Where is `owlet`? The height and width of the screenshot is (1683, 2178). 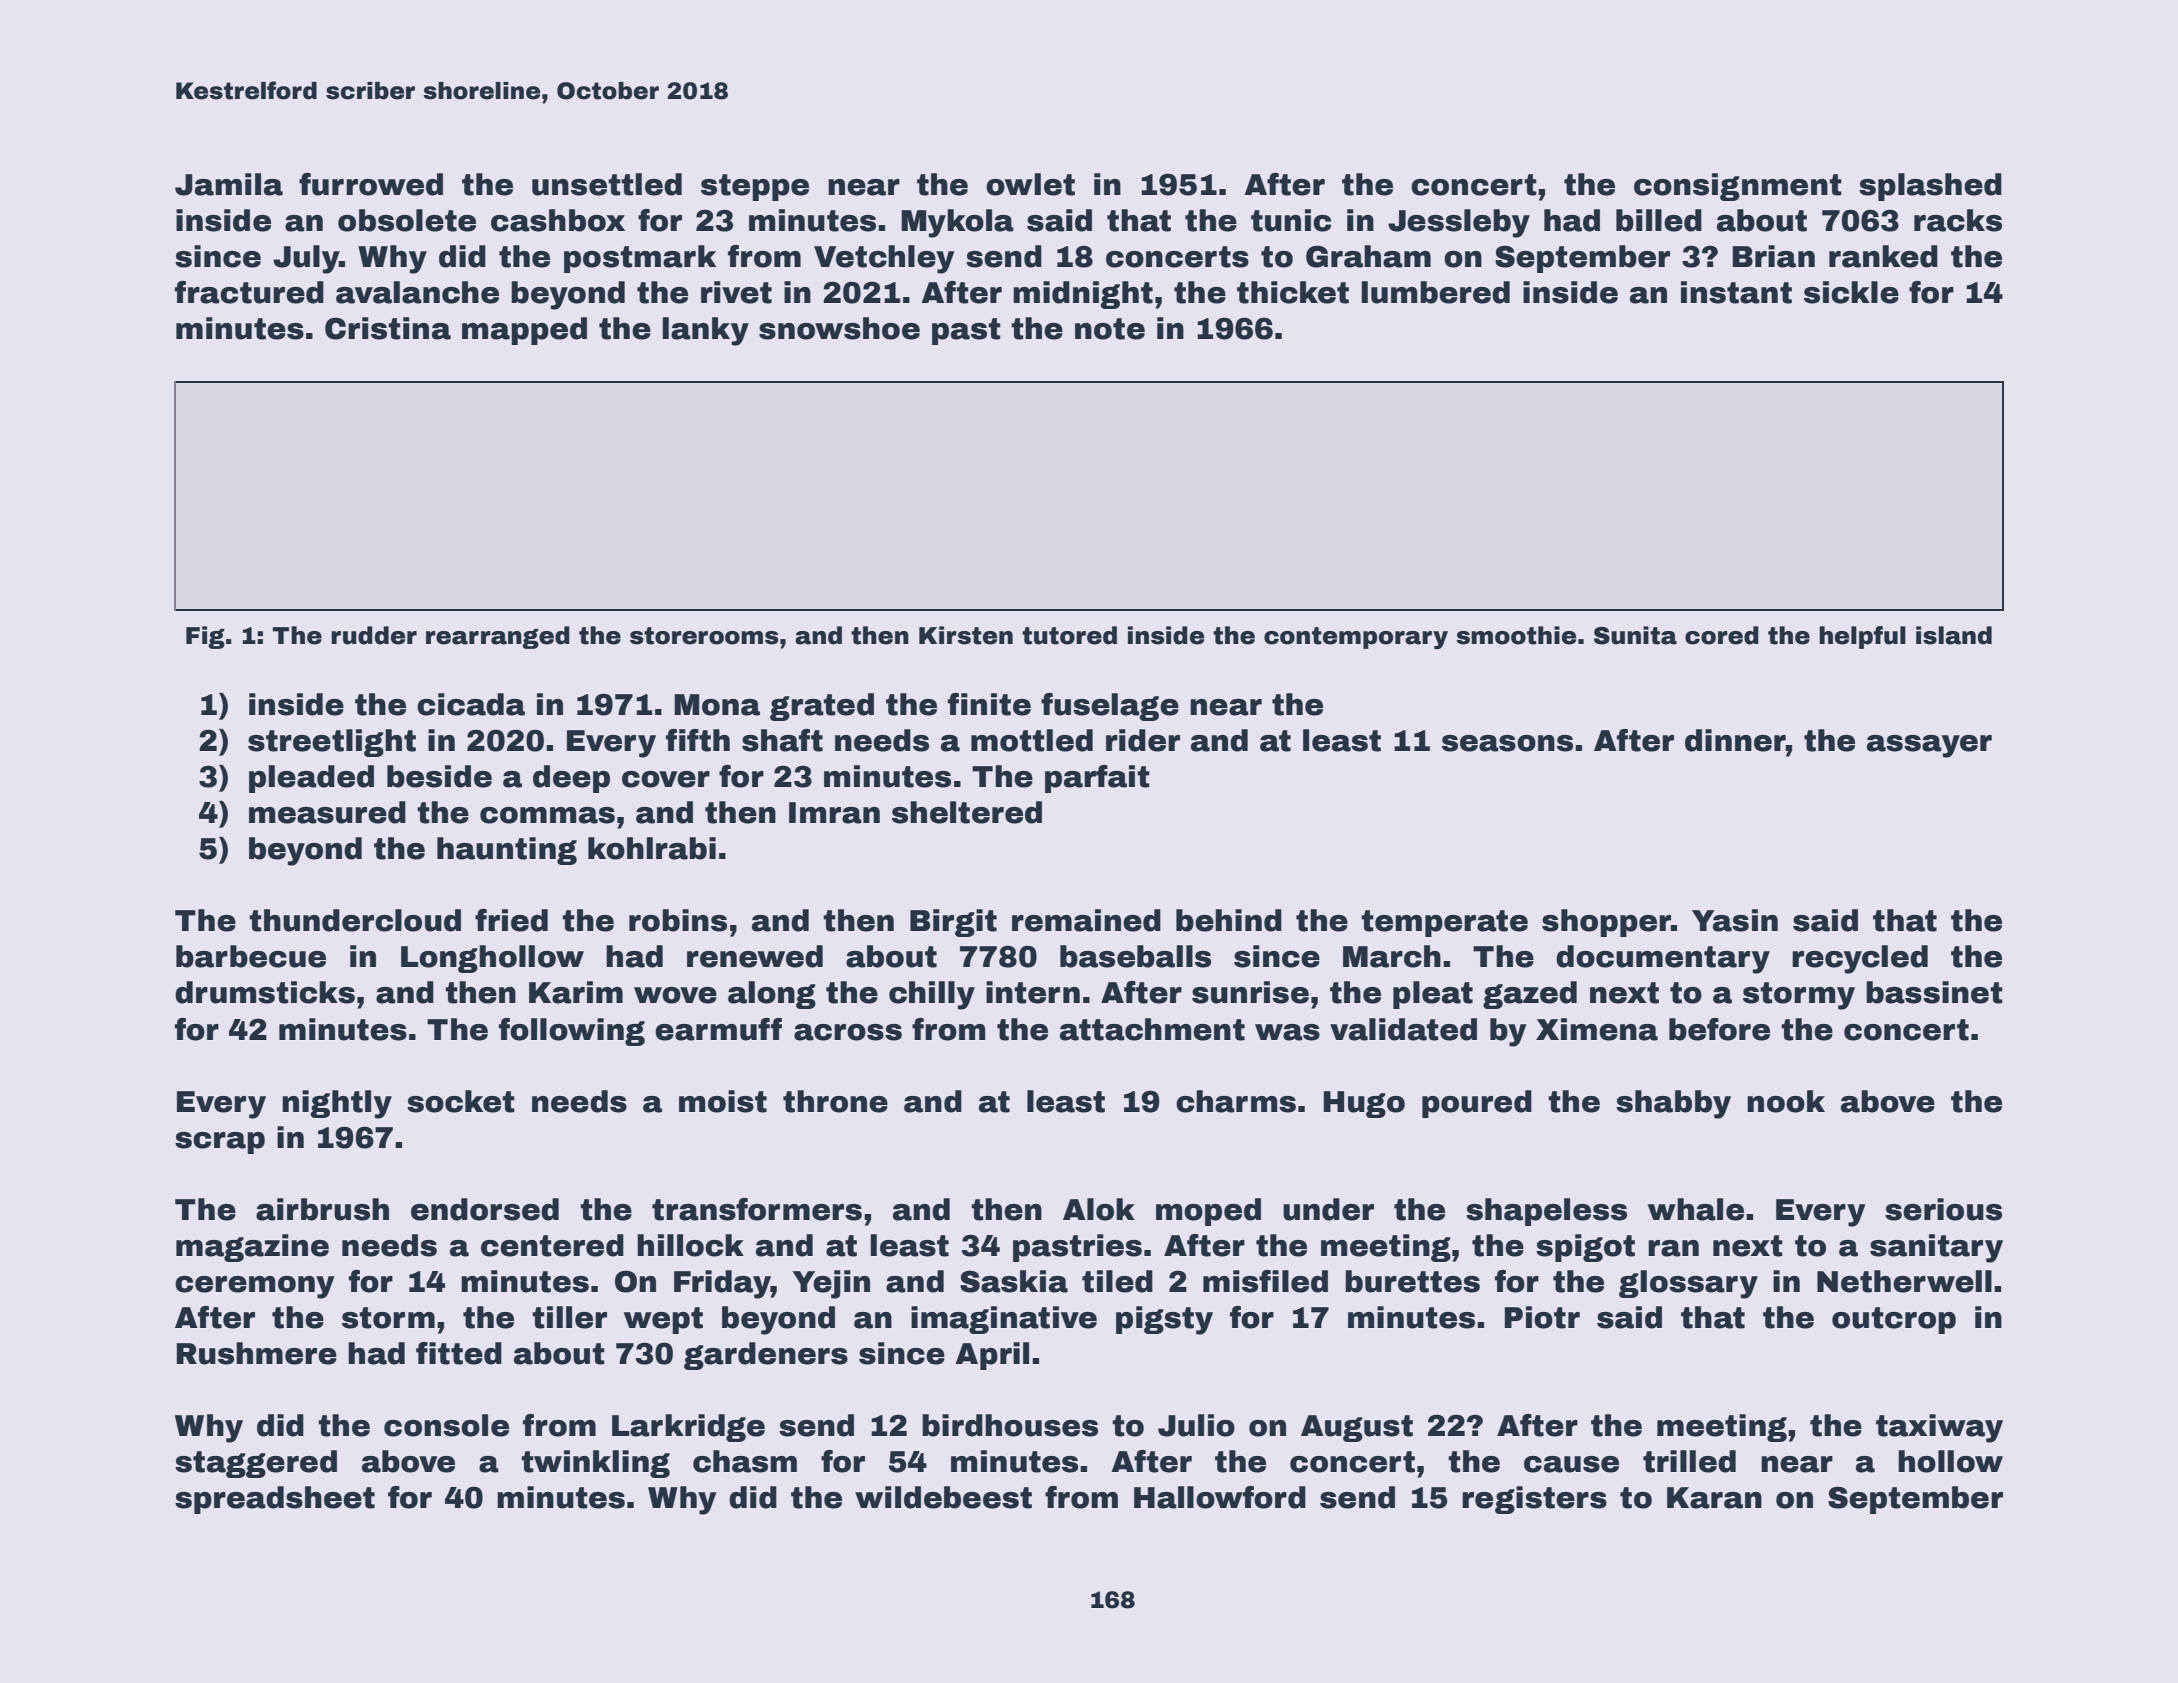
owlet is located at coordinates (1030, 184).
